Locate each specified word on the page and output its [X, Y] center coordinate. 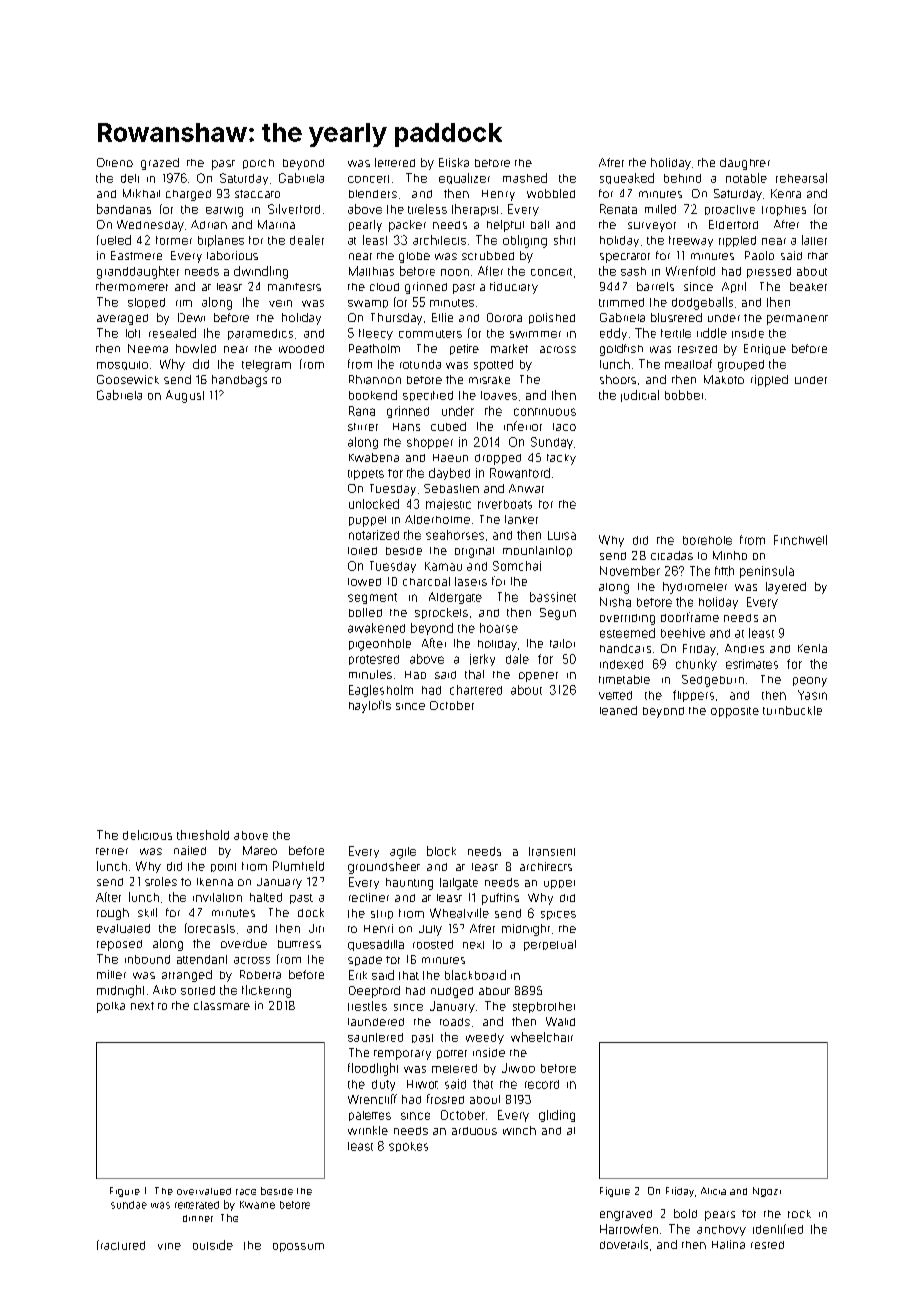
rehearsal [801, 178]
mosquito [122, 365]
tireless [427, 209]
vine [169, 1246]
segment [372, 598]
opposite [735, 712]
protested [374, 660]
